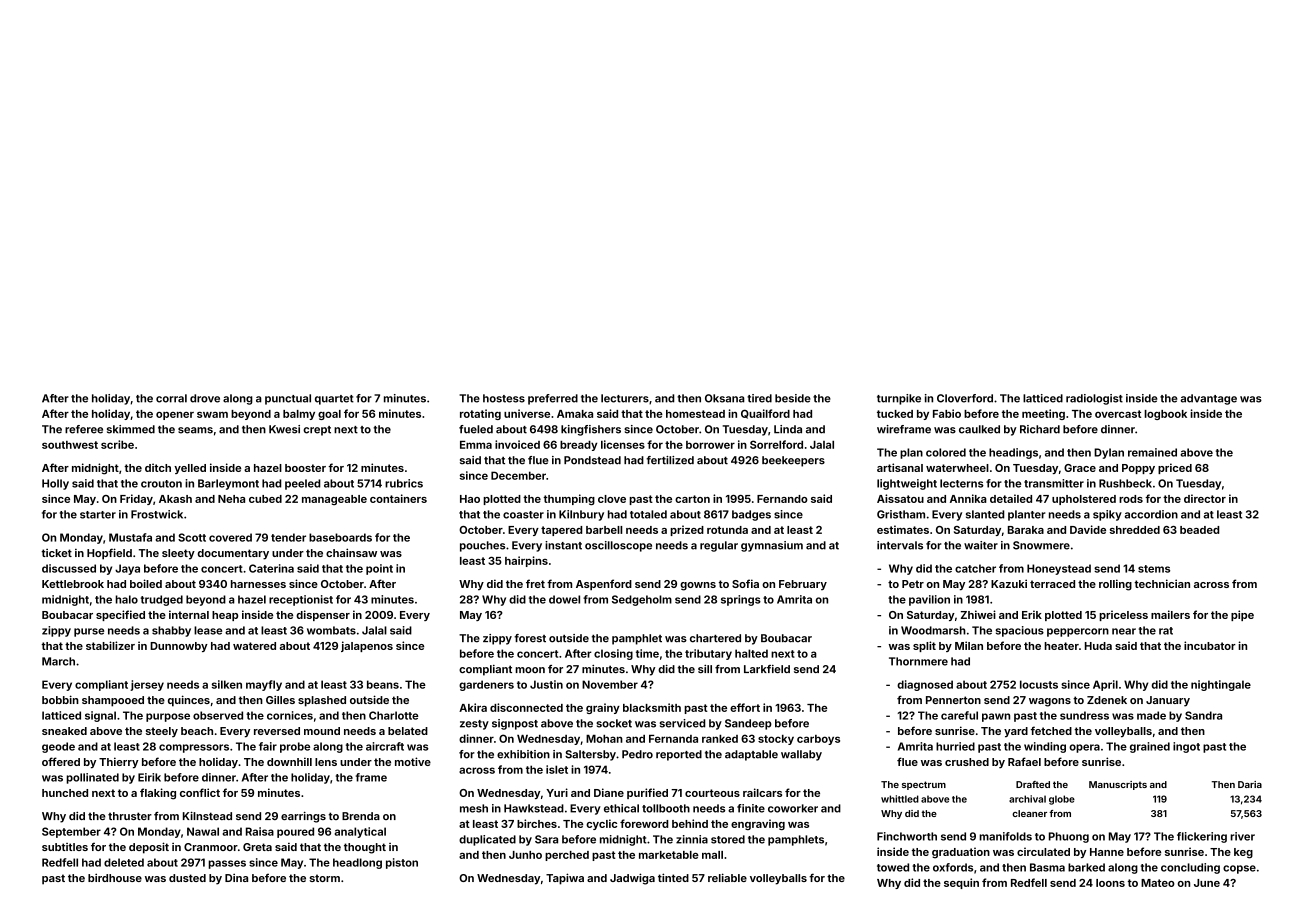  I want to click on fret, so click(535, 583).
